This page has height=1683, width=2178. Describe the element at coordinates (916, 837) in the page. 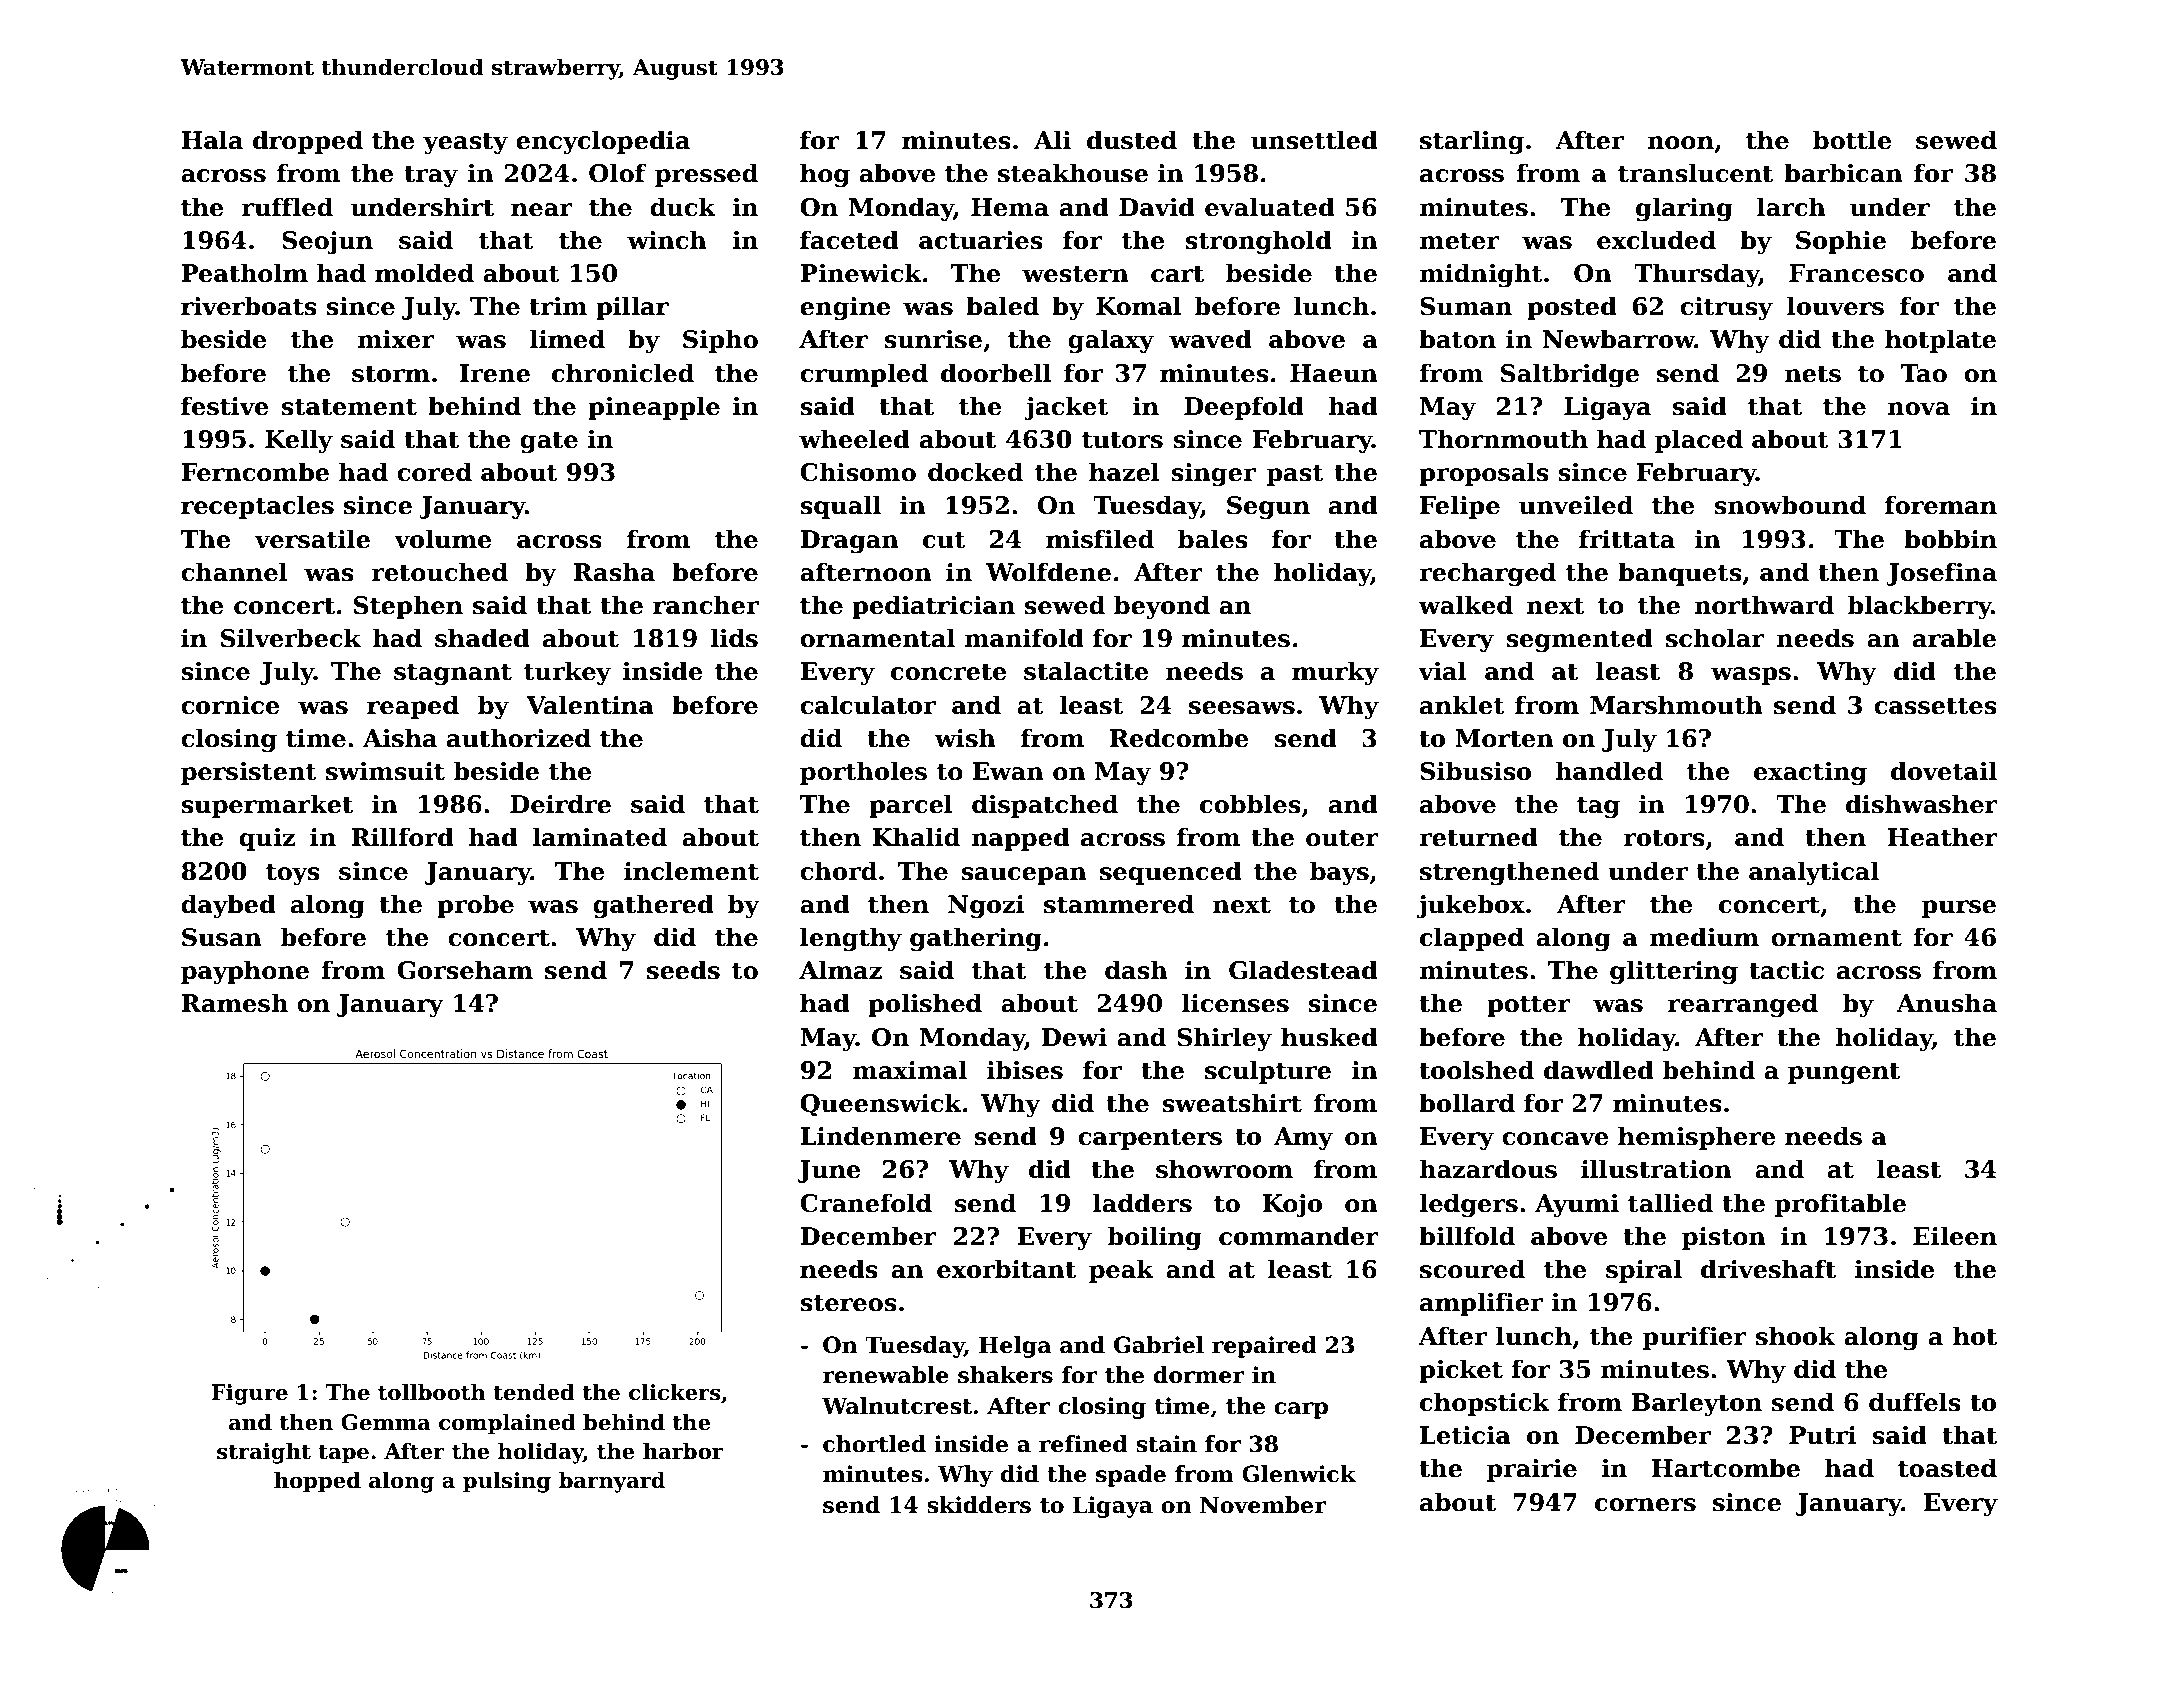

I see `Khalid` at that location.
